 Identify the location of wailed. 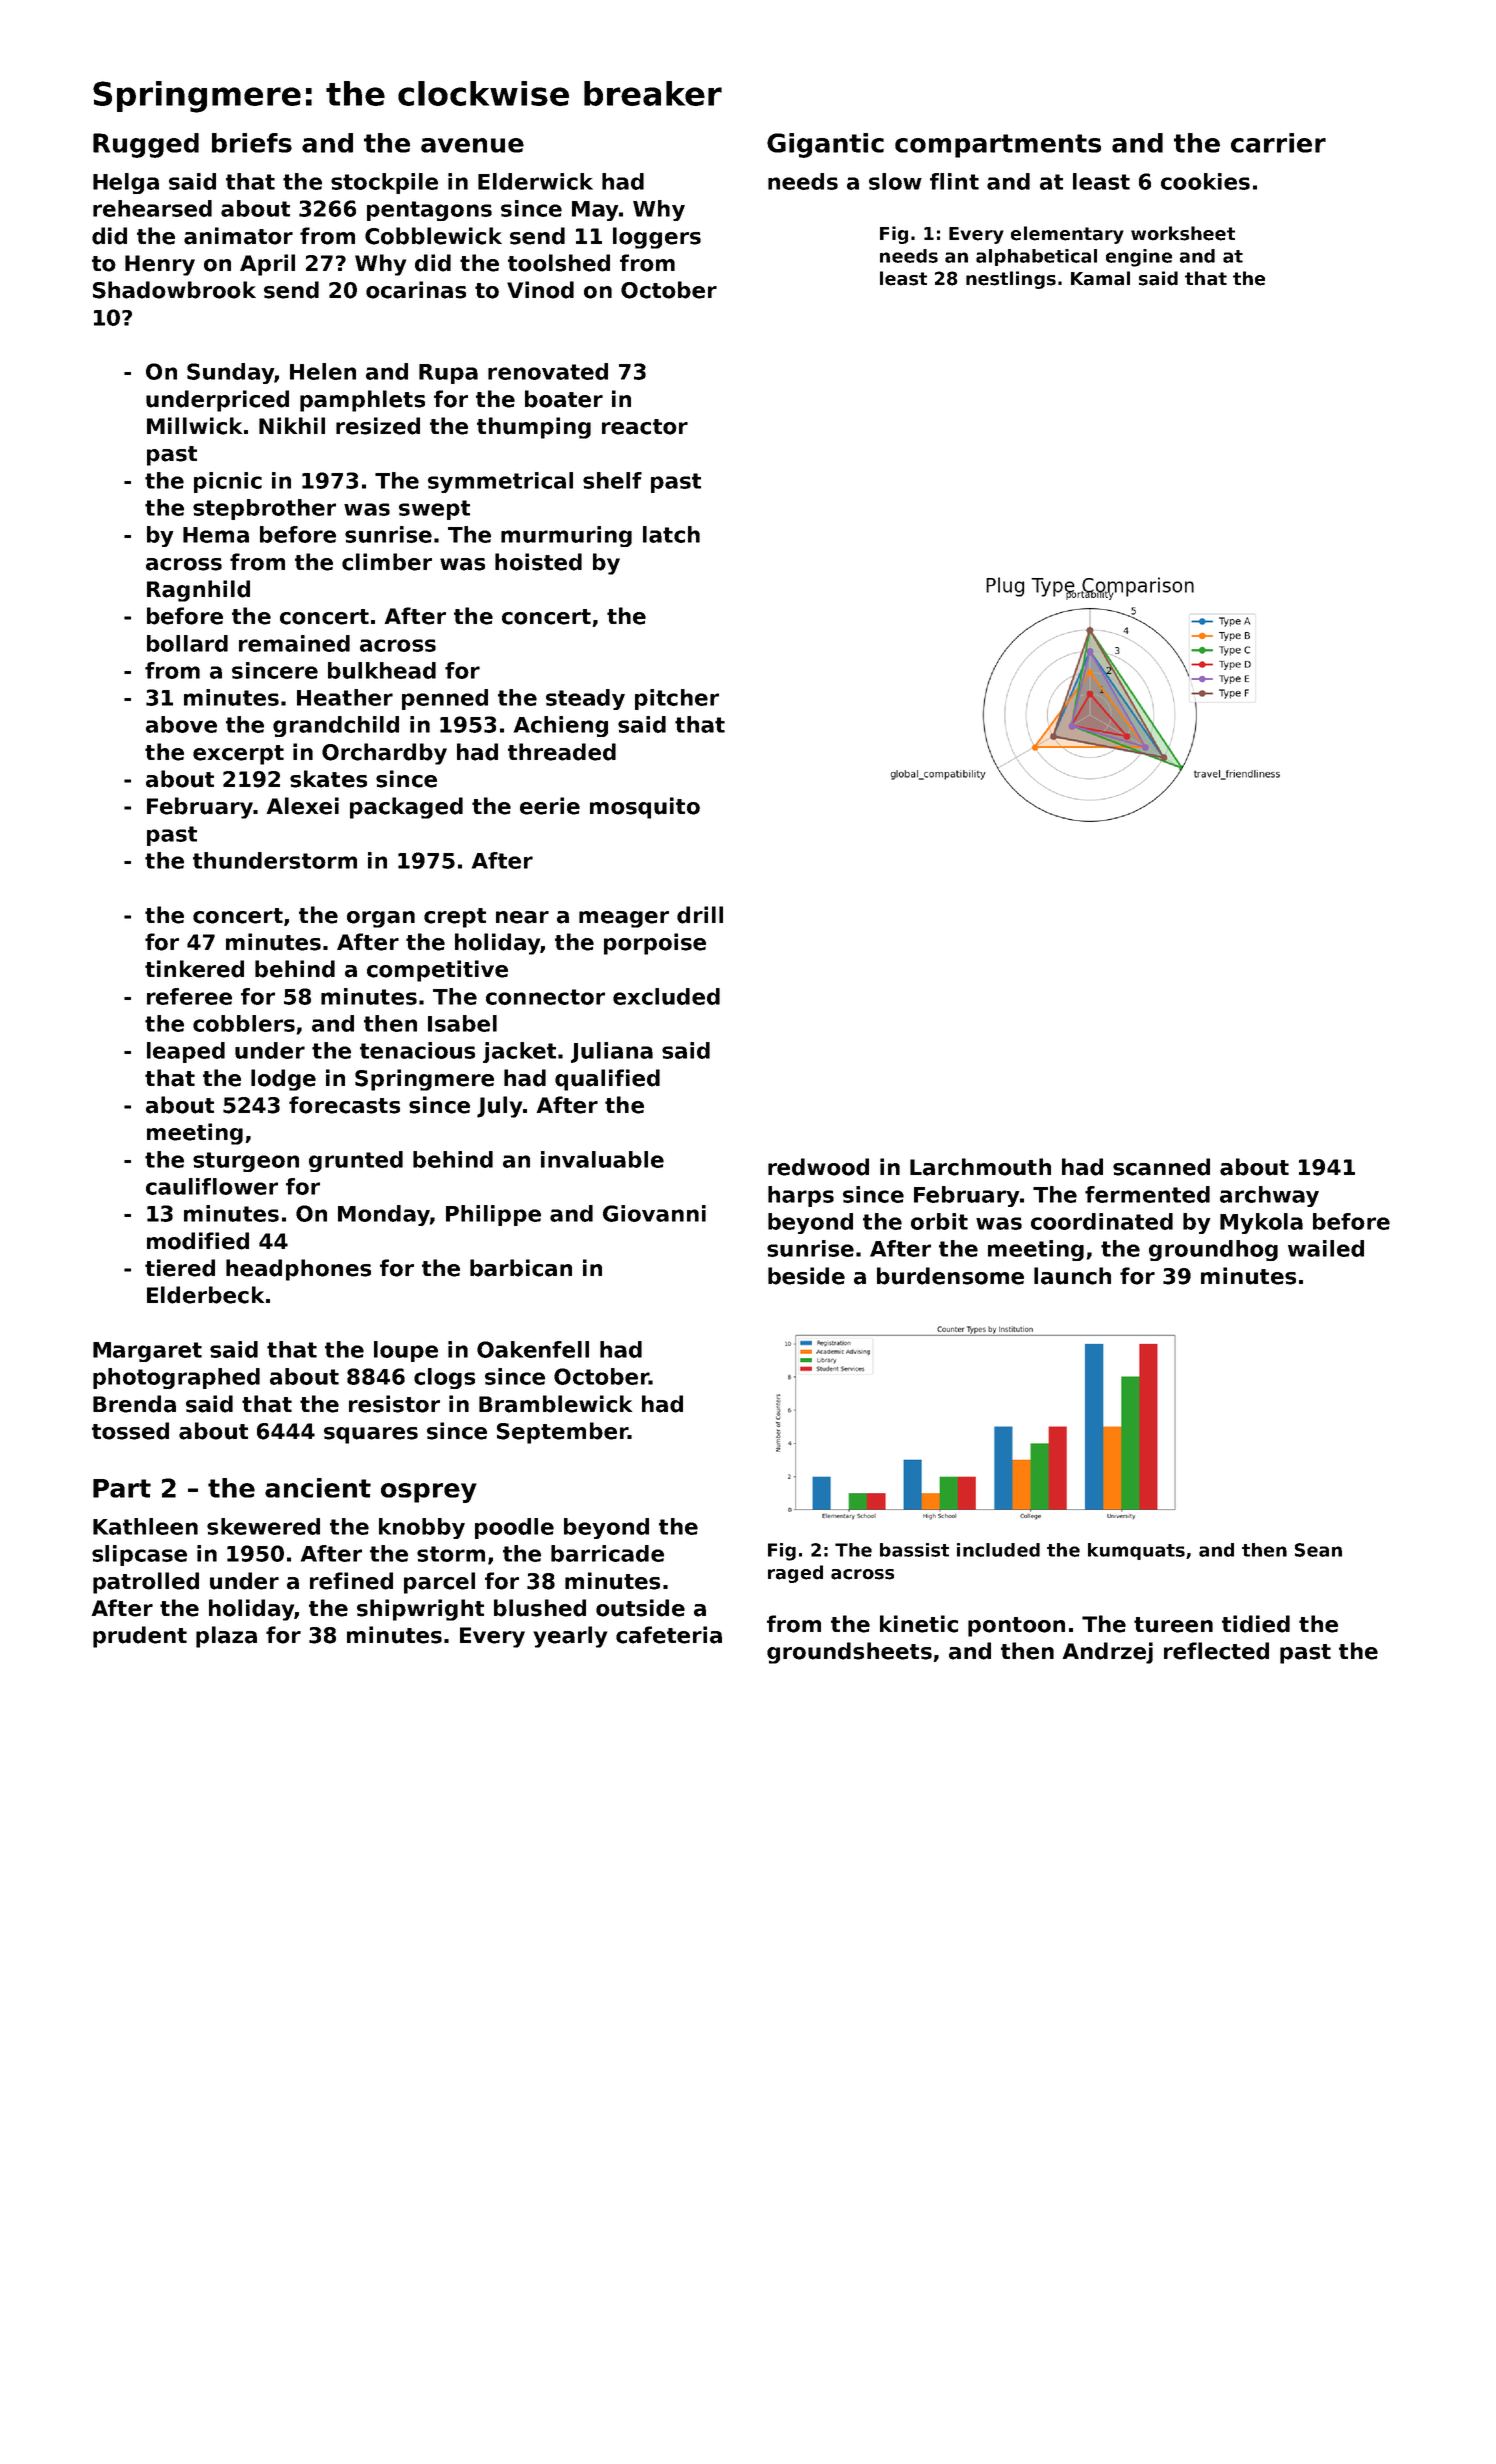
(1326, 1248).
